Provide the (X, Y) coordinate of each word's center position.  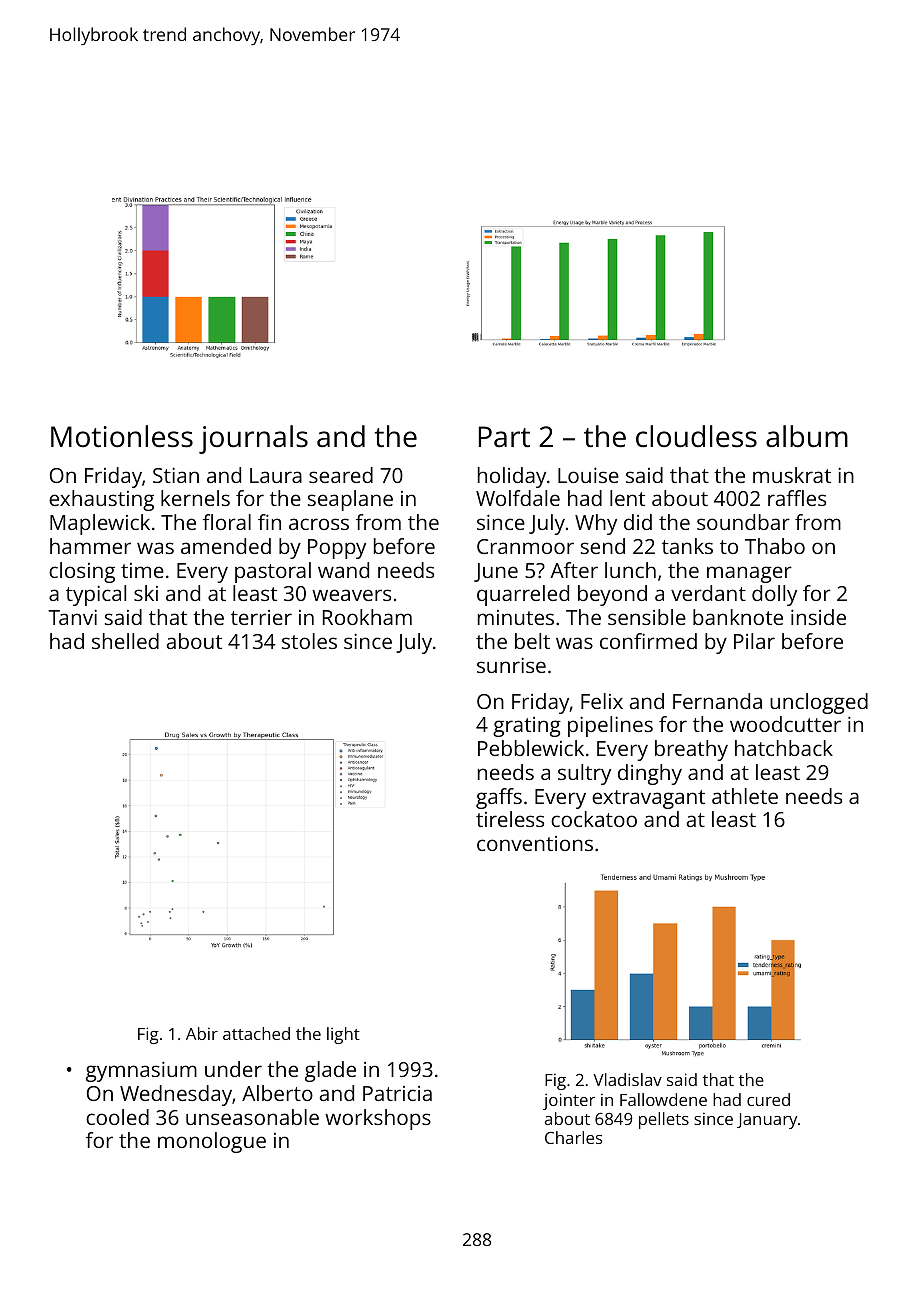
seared (341, 475)
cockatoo (594, 819)
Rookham (367, 617)
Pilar (754, 641)
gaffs (499, 798)
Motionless (122, 436)
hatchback (784, 748)
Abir (202, 1033)
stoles (309, 641)
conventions (535, 843)
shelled (125, 641)
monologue (212, 1142)
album (807, 436)
